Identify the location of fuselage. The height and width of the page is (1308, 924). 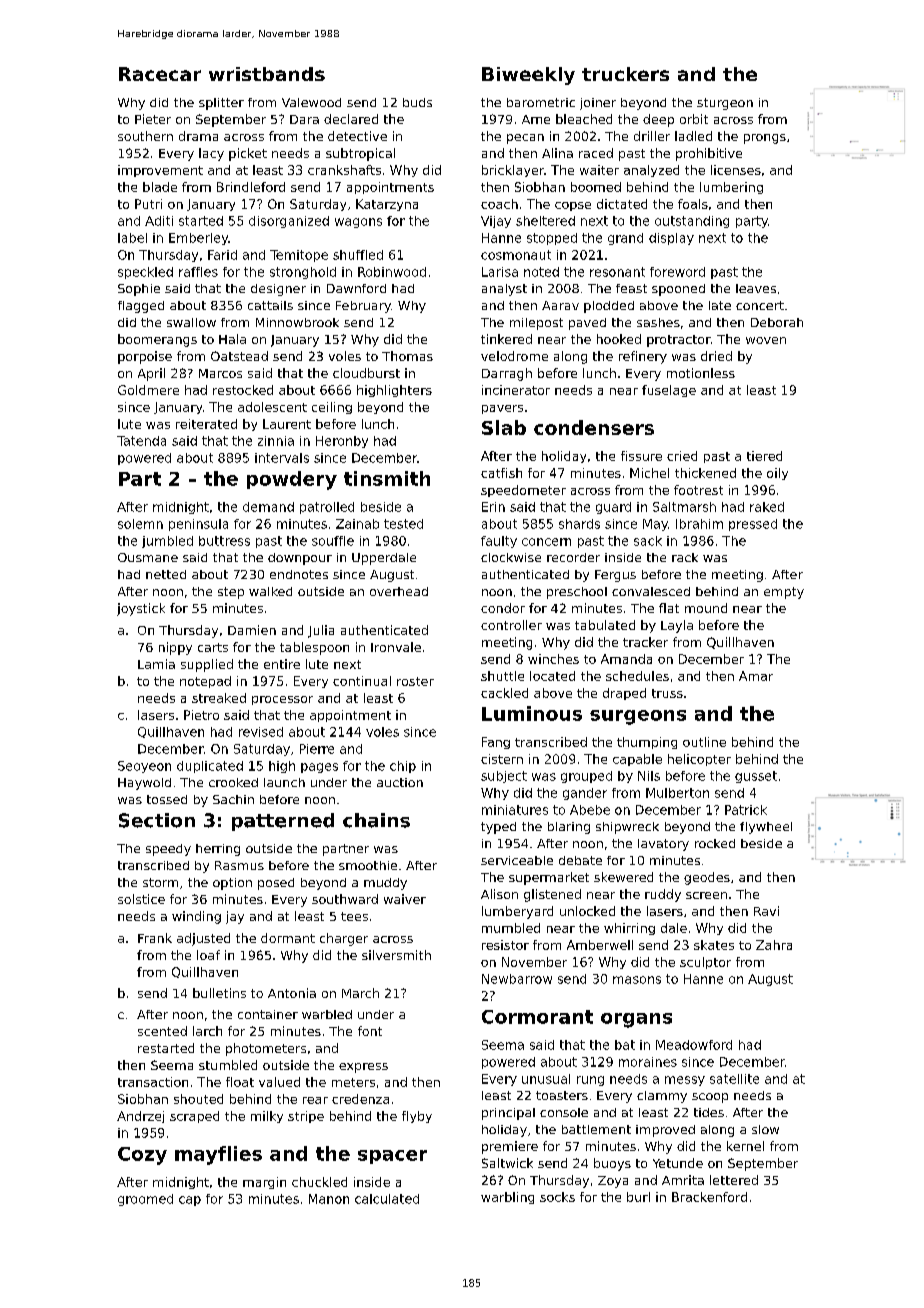
(669, 391).
